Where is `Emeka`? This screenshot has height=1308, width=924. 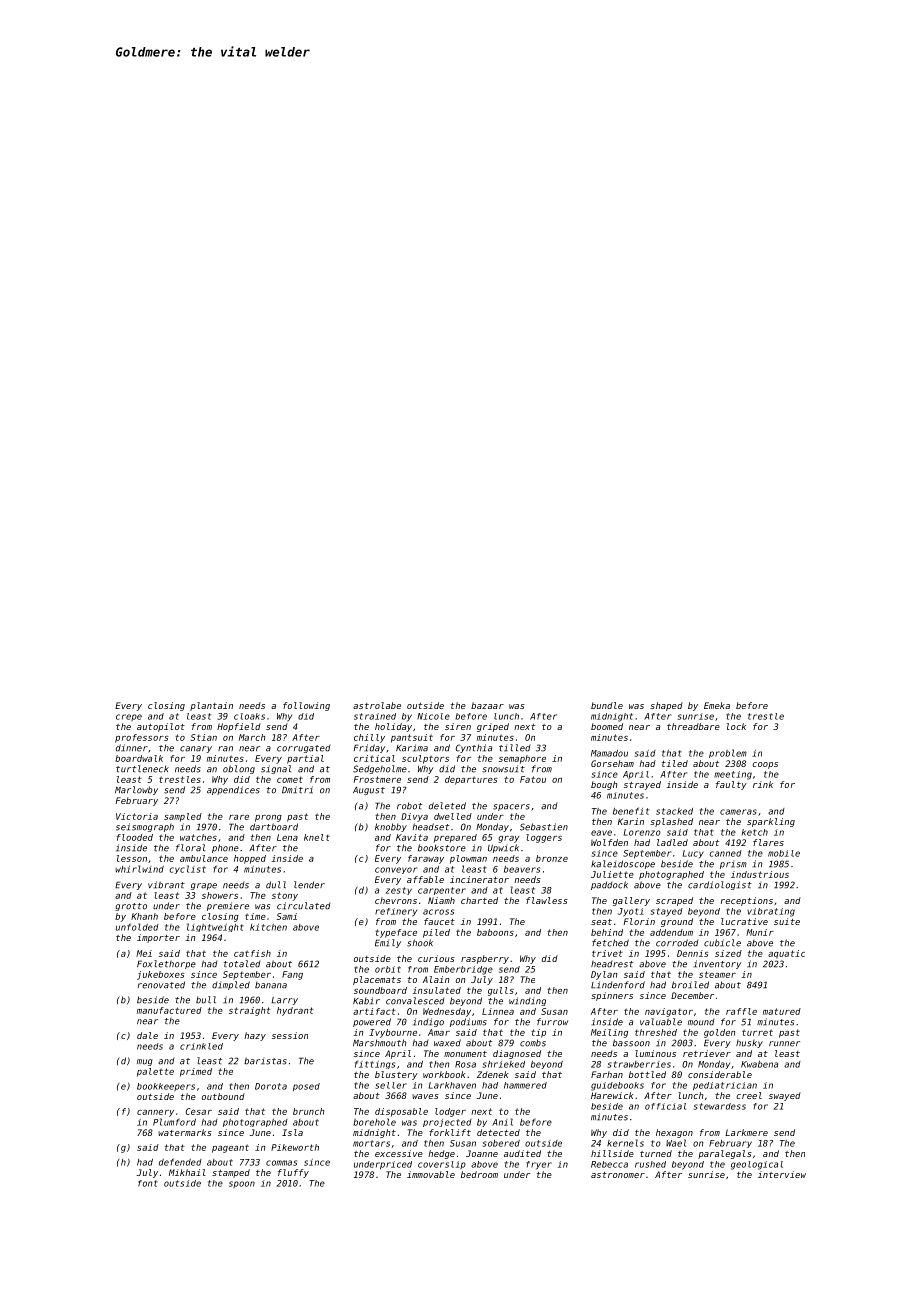 Emeka is located at coordinates (717, 705).
